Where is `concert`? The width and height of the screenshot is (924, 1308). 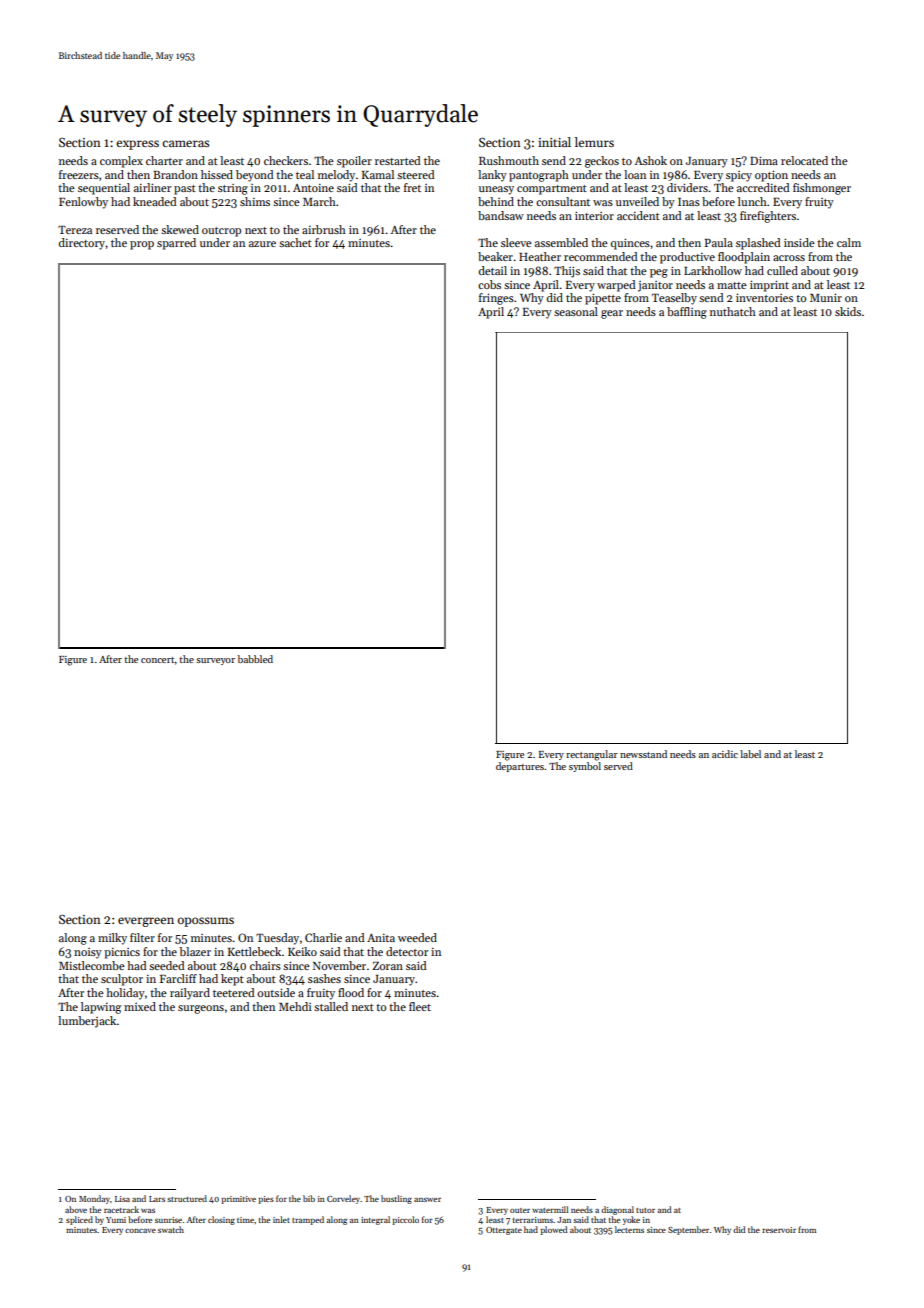
concert is located at coordinates (158, 660).
